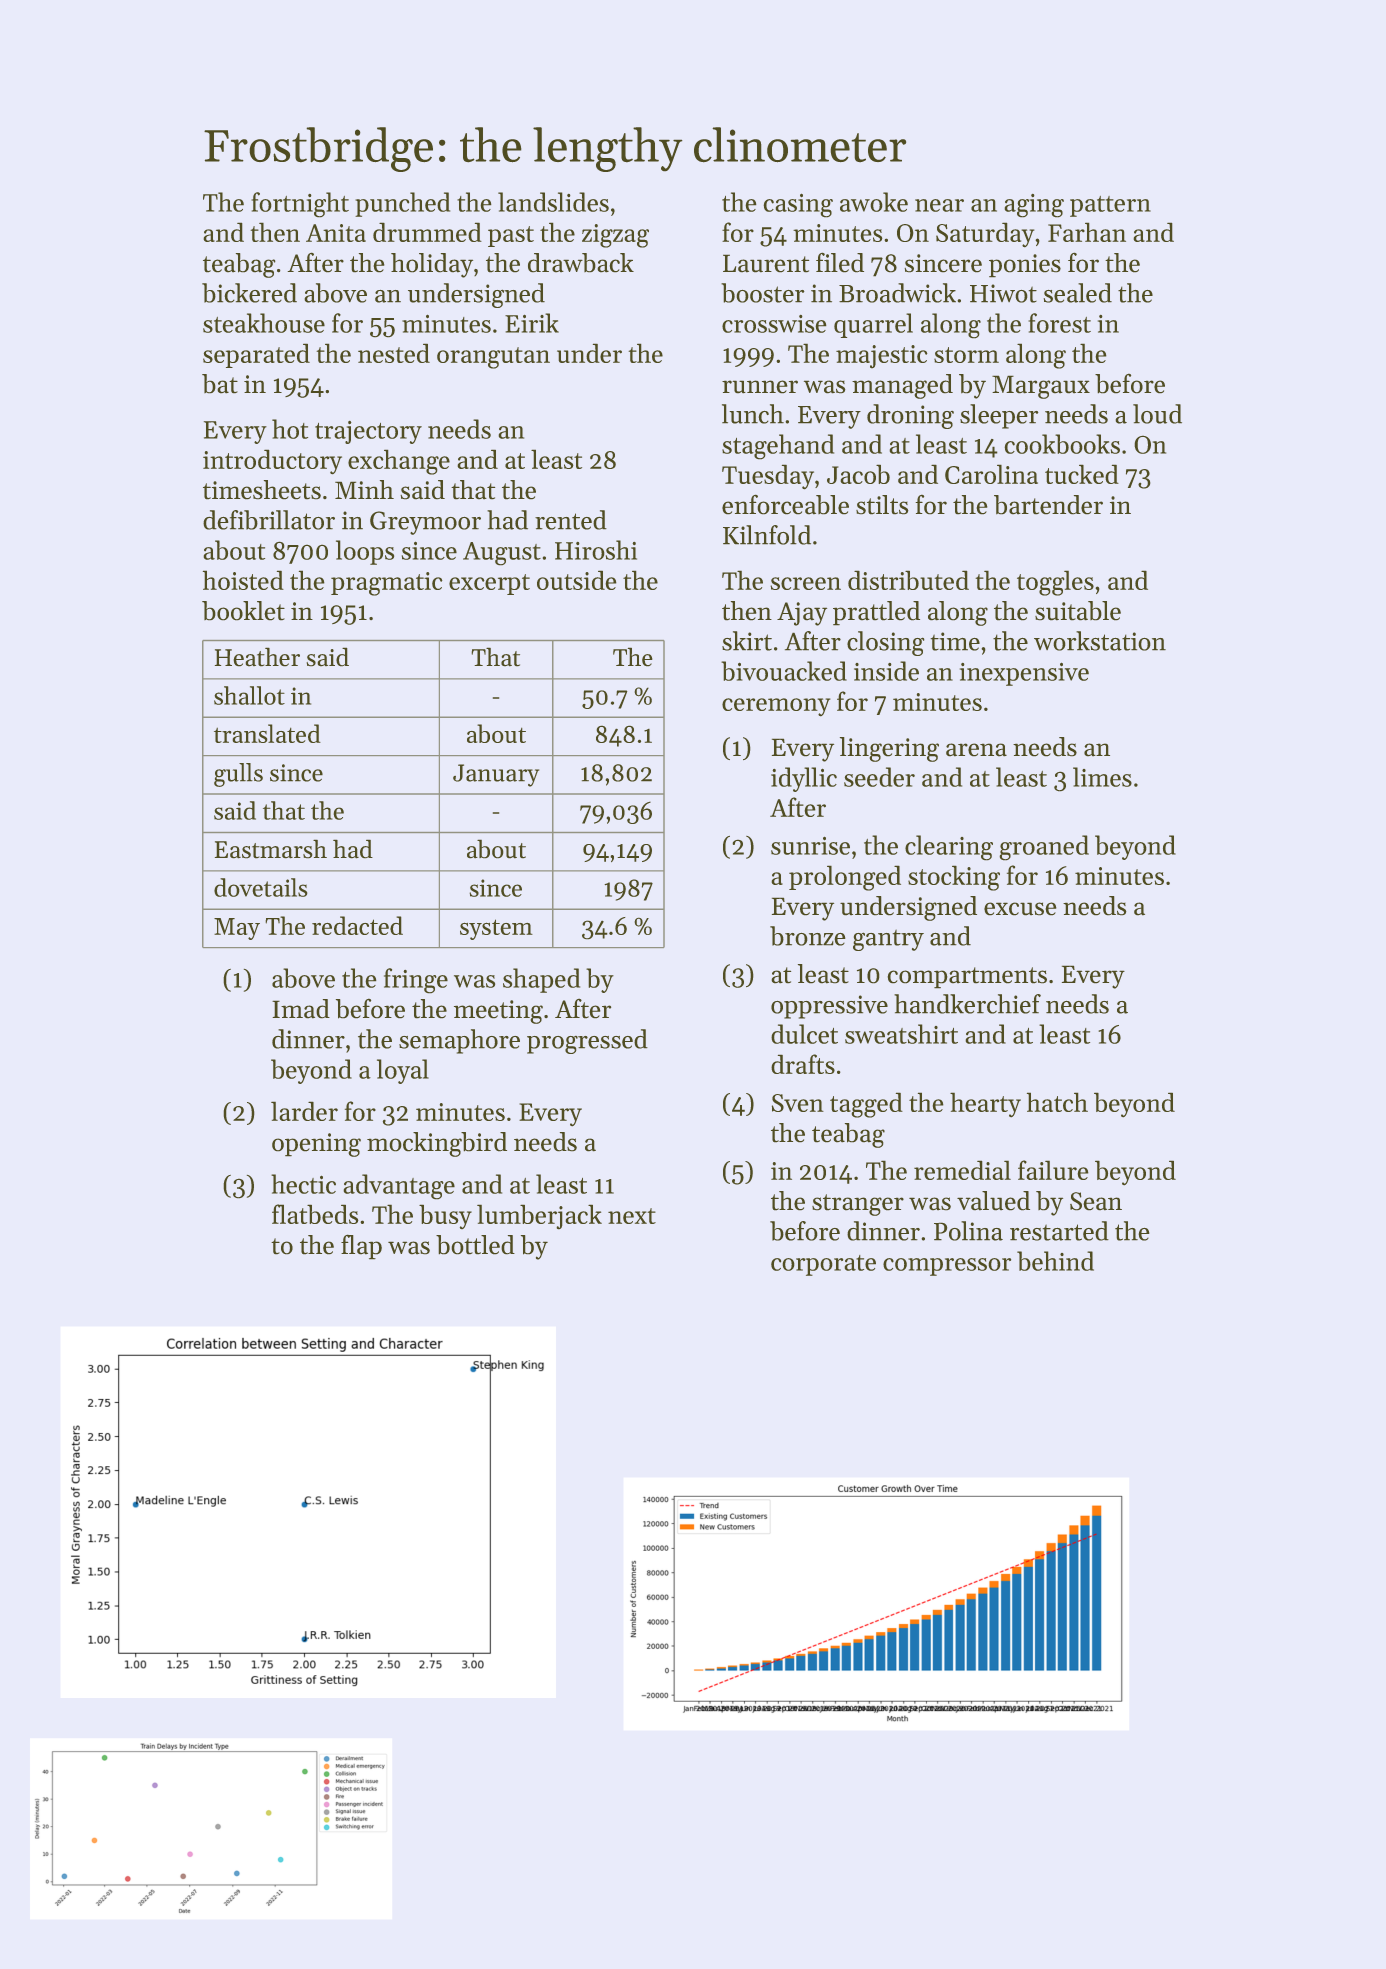 Image resolution: width=1386 pixels, height=1969 pixels. I want to click on groaned, so click(1044, 848).
